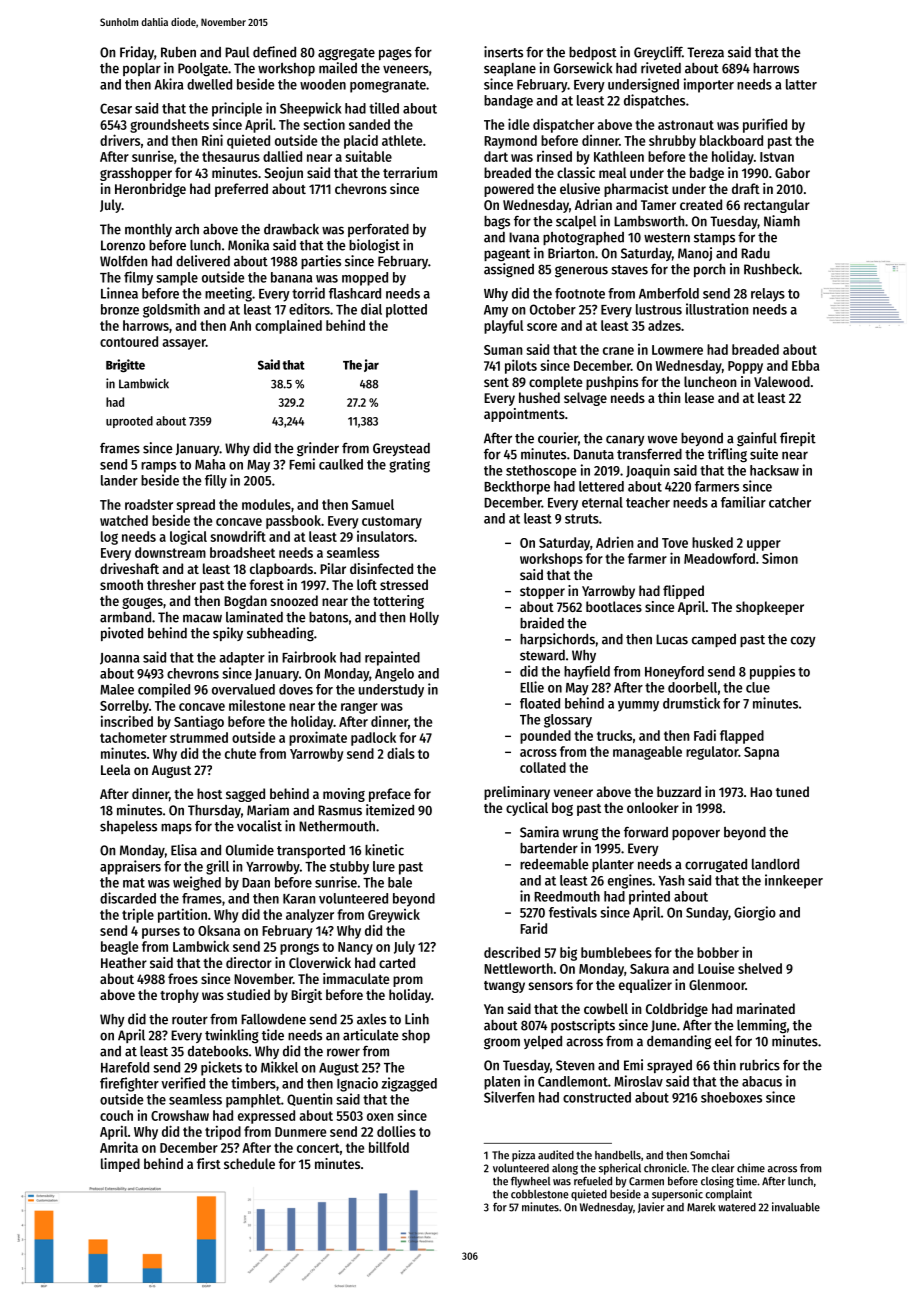 This page has height=1308, width=924. What do you see at coordinates (755, 913) in the page?
I see `Giorgio` at bounding box center [755, 913].
